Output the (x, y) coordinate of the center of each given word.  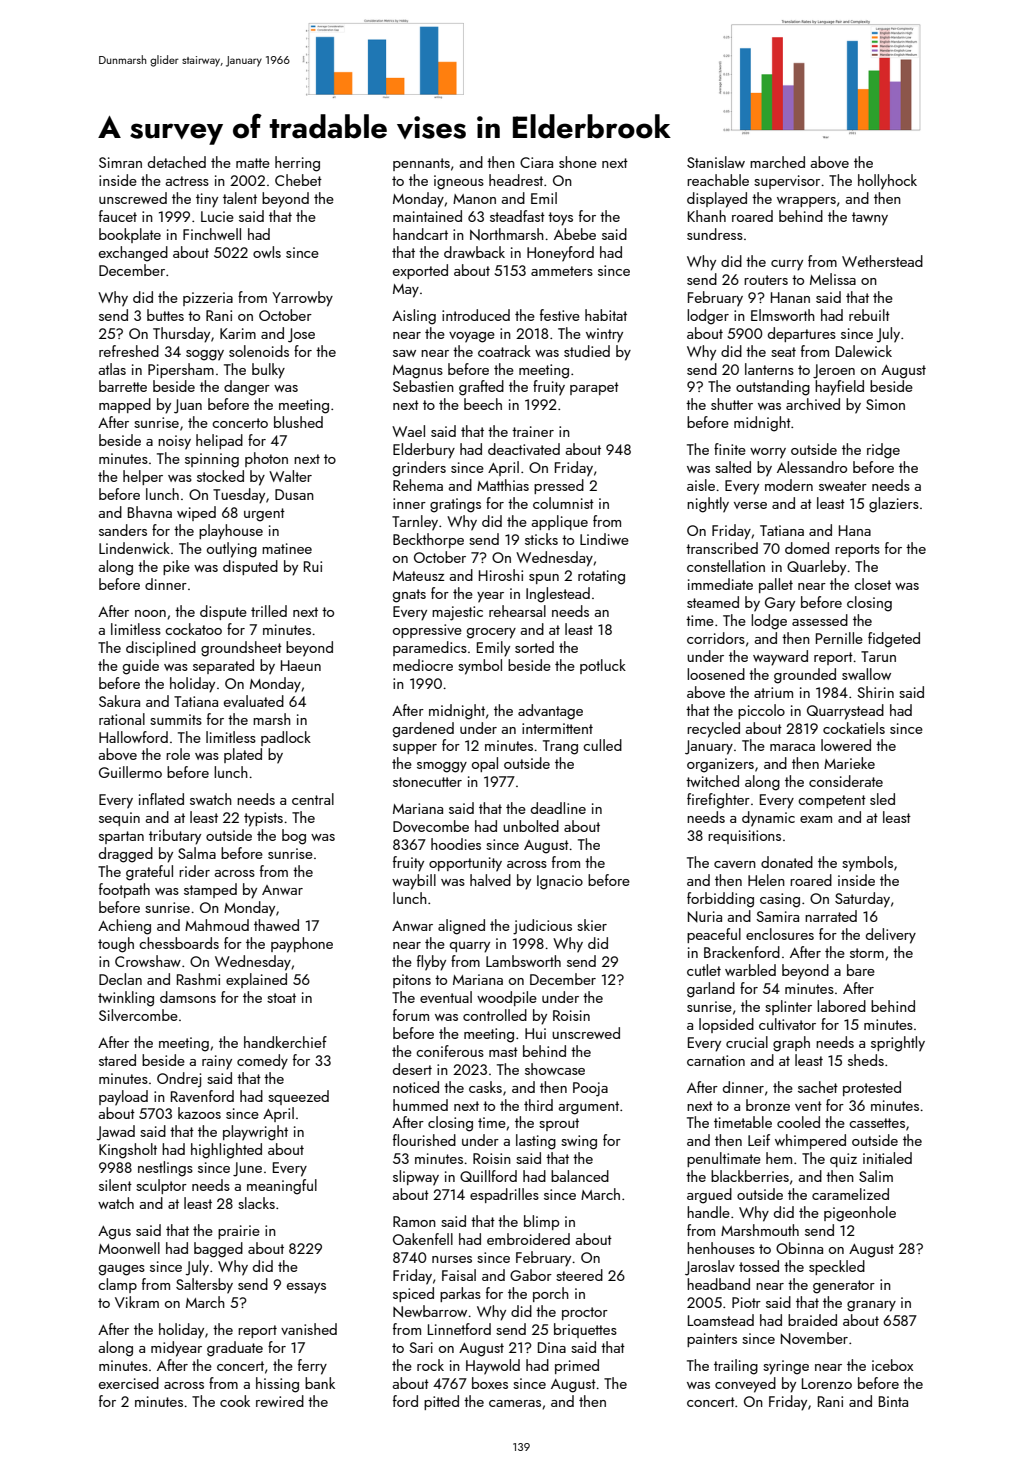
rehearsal (517, 611)
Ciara (536, 162)
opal (485, 764)
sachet (818, 1087)
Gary (780, 604)
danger (247, 388)
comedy (262, 1062)
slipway (416, 1178)
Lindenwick (134, 548)
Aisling (414, 317)
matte (253, 163)
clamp (117, 1285)
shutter (732, 404)
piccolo (761, 711)
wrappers (806, 202)
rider (194, 871)
